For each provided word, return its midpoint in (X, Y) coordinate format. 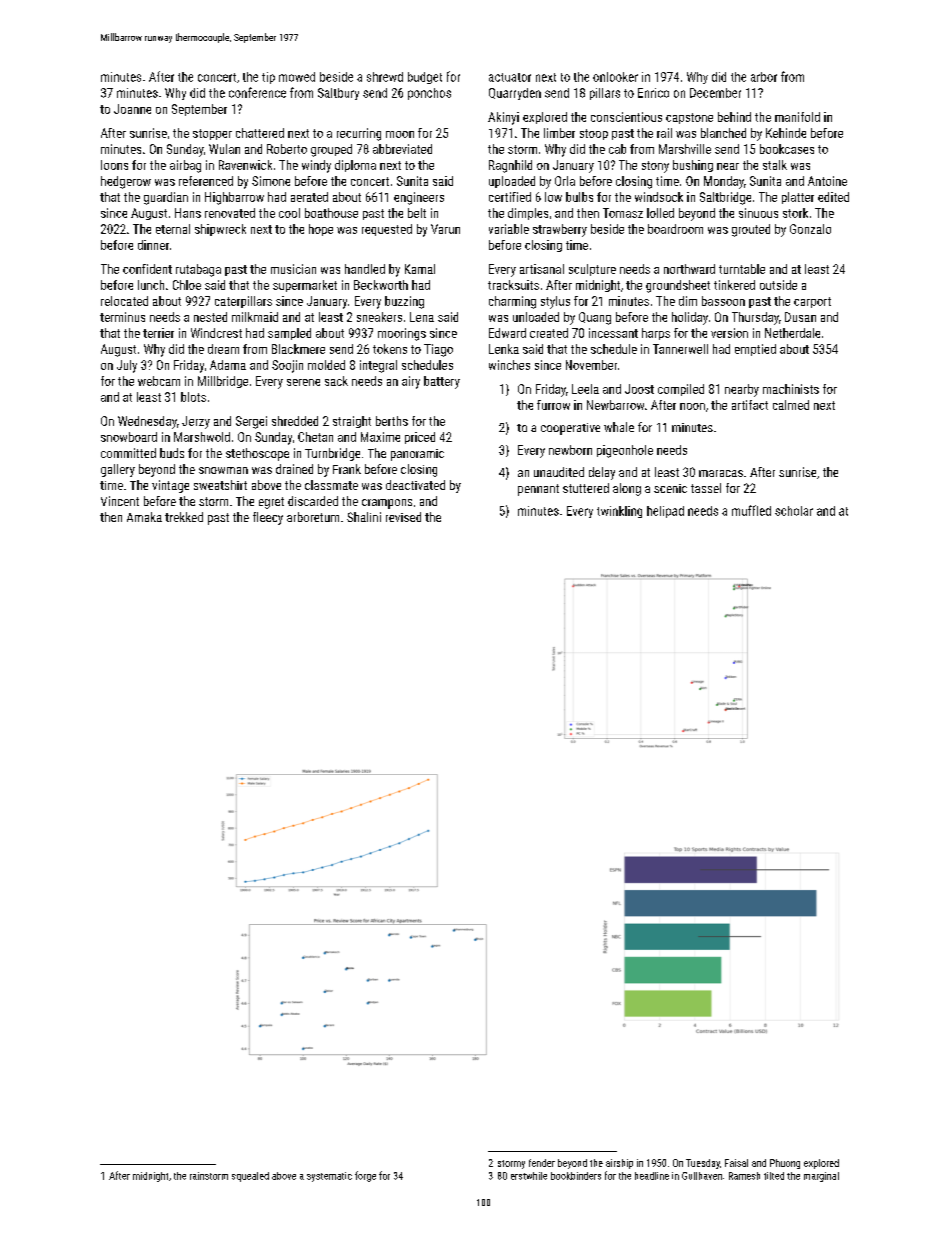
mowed (297, 77)
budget (425, 78)
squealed (250, 1177)
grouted (751, 230)
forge (365, 1176)
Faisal (736, 1163)
